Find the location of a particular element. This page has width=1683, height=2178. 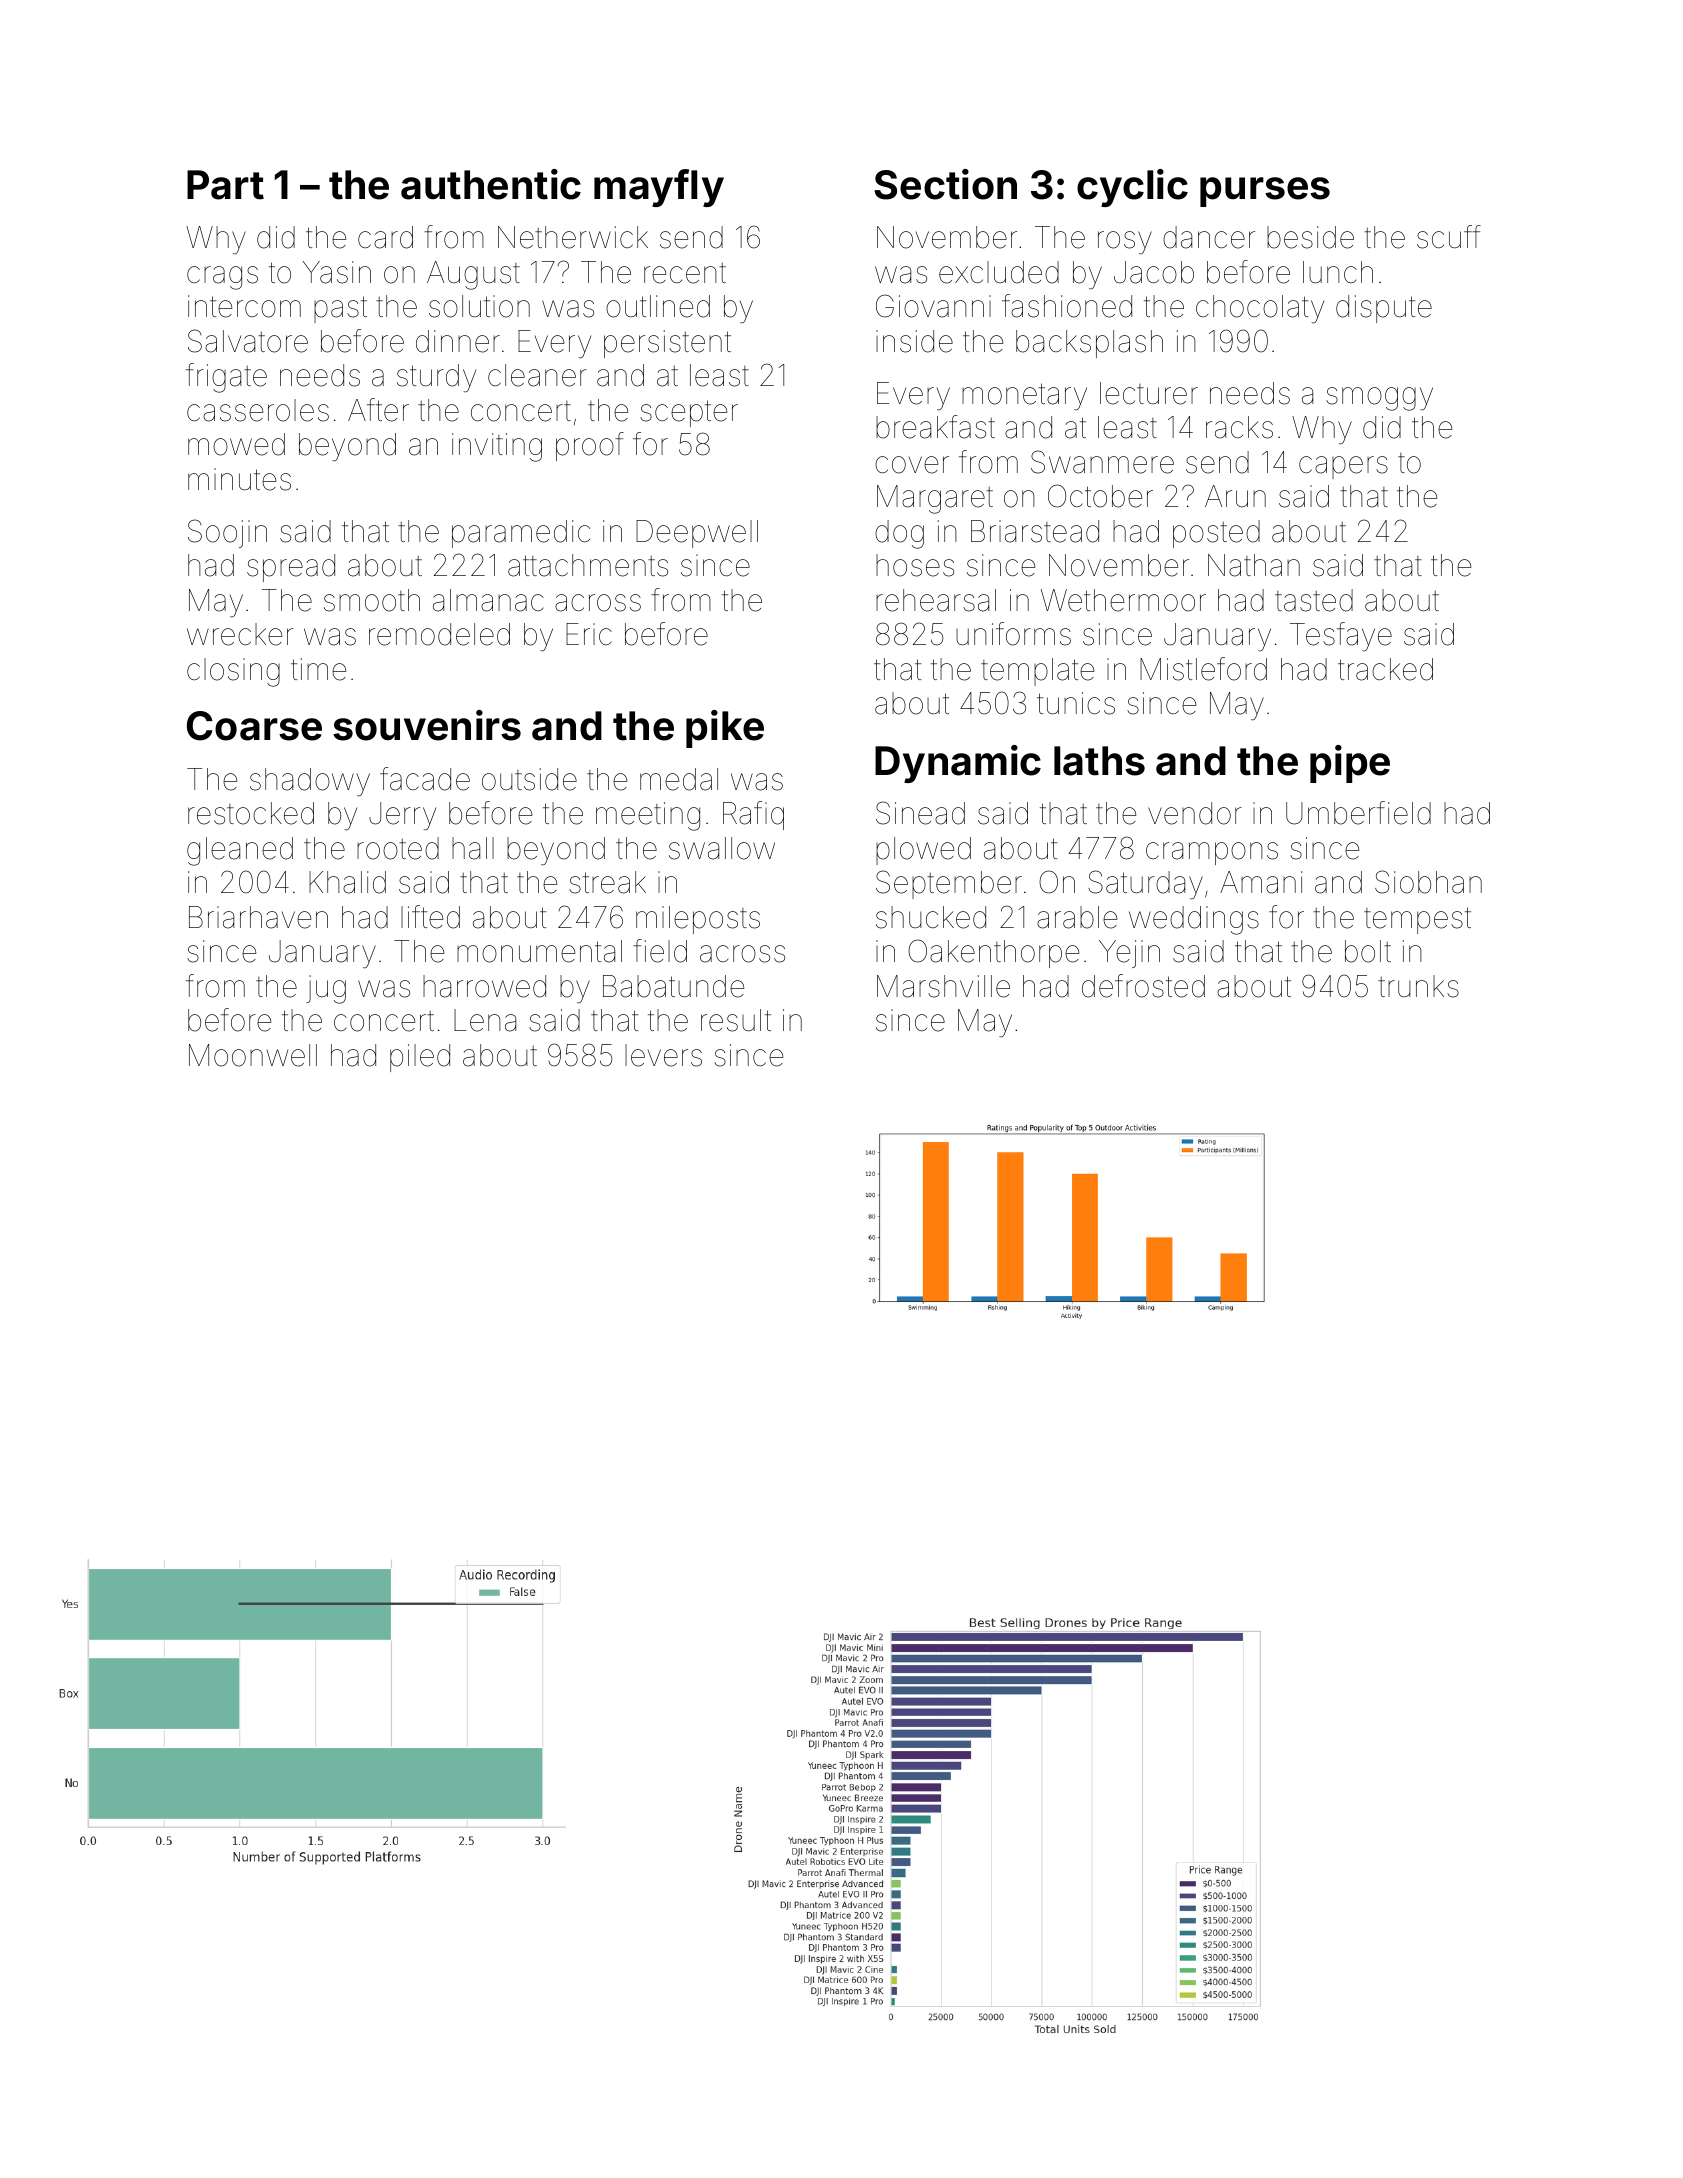

Yejin is located at coordinates (1129, 954).
